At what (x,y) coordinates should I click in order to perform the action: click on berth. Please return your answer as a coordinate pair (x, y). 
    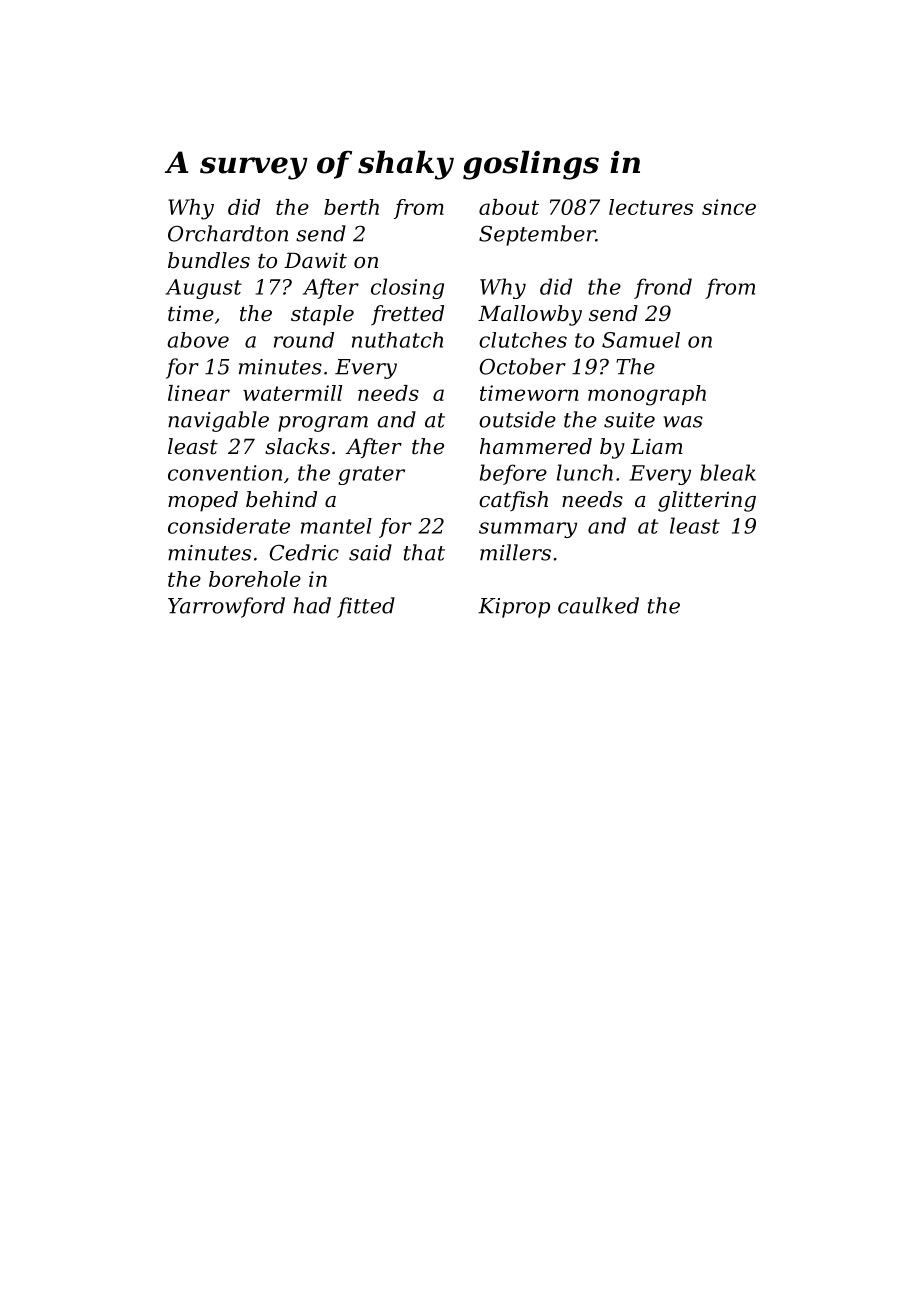
    Looking at the image, I should click on (351, 207).
